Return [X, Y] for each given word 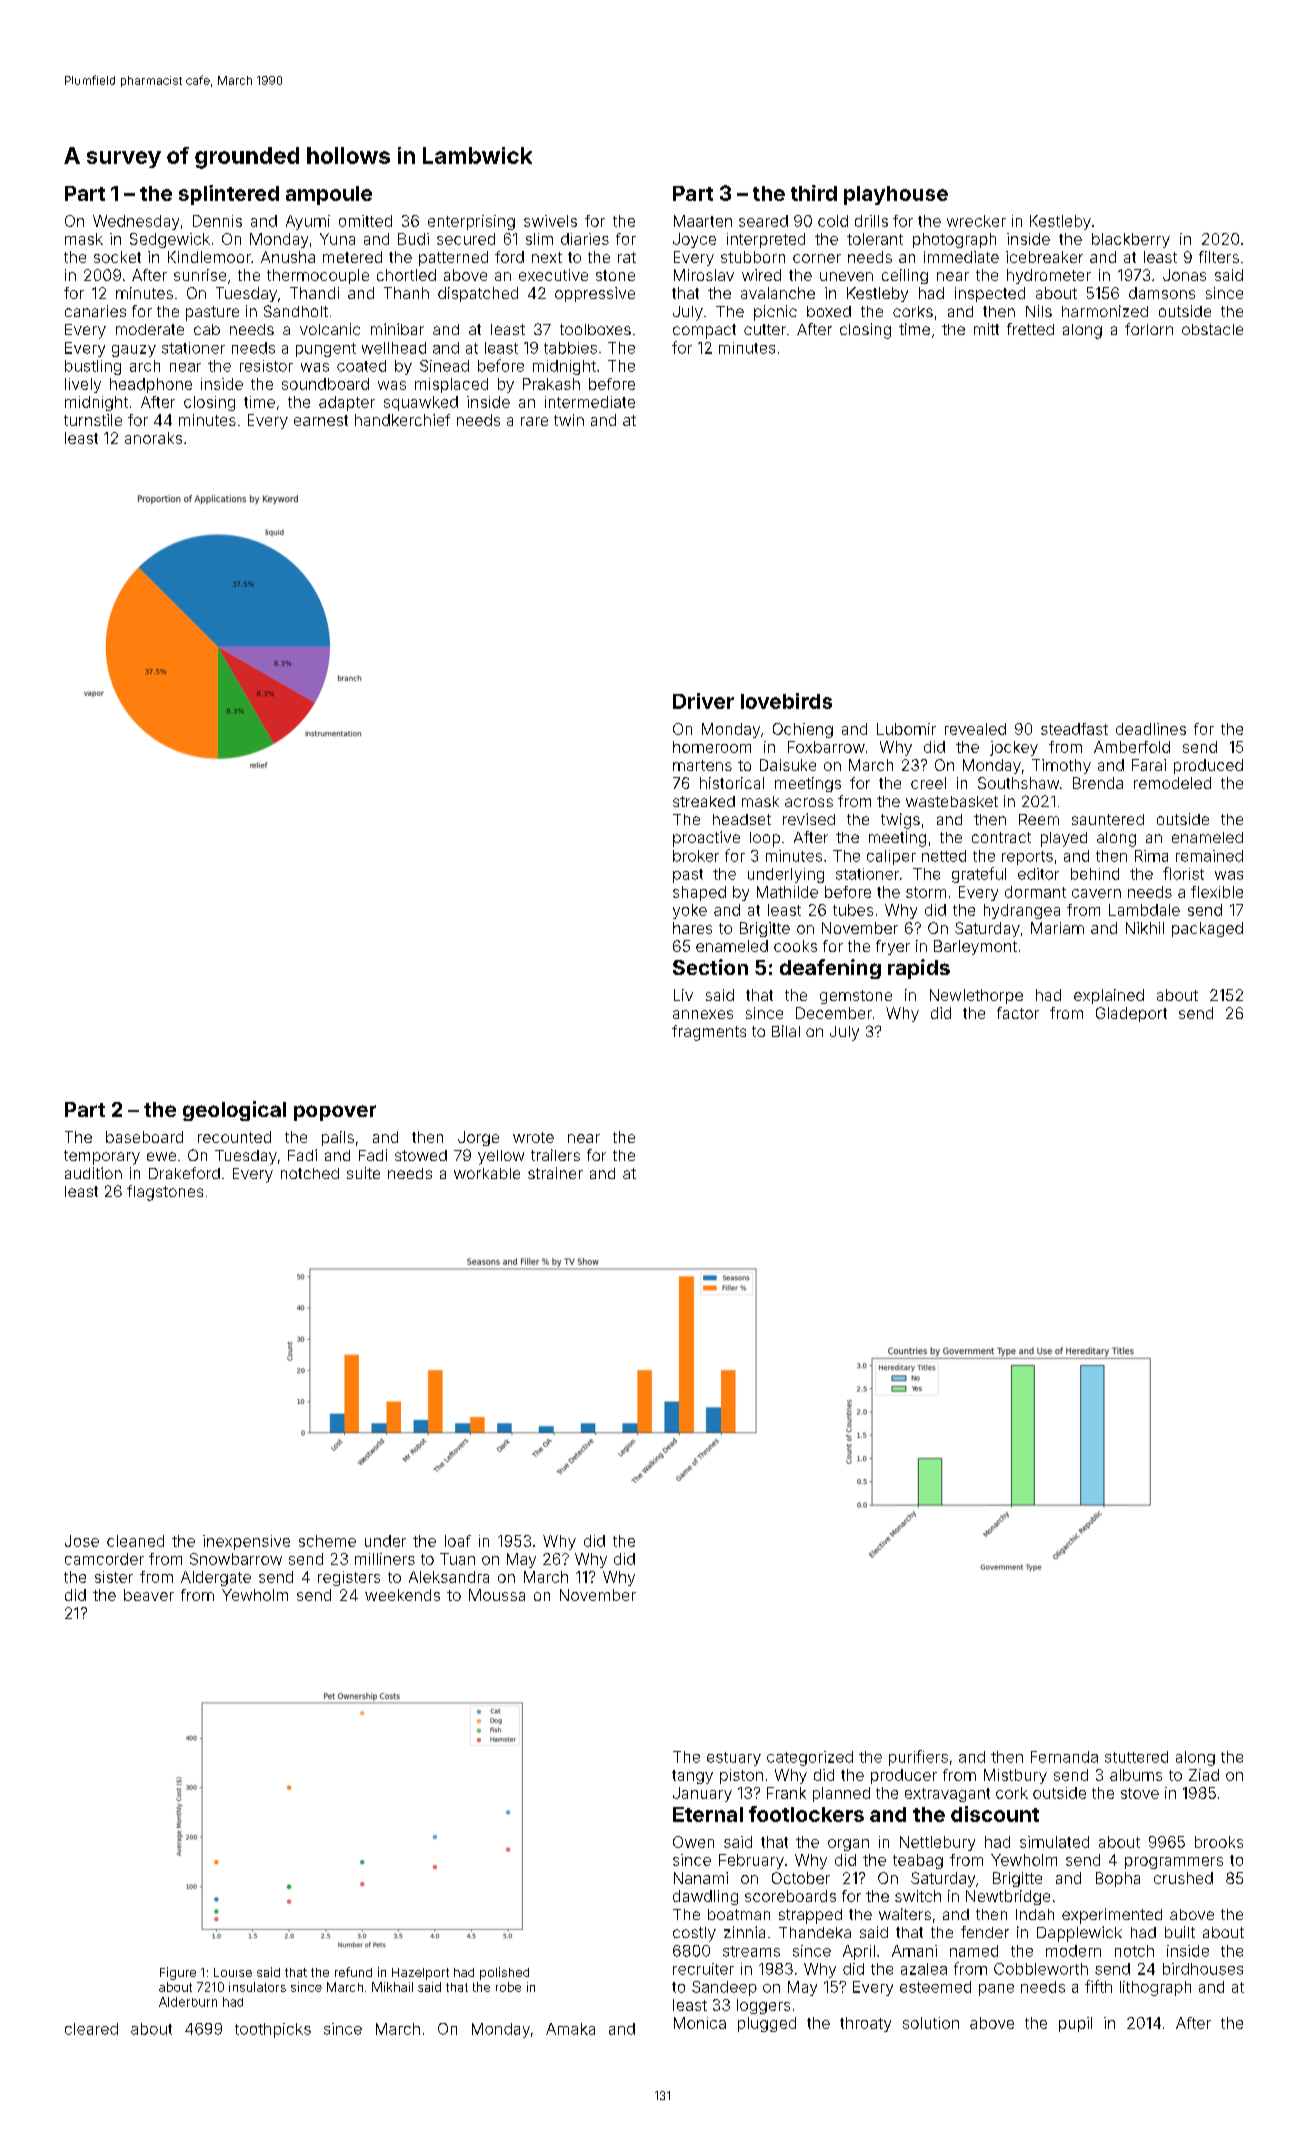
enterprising [471, 222]
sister [114, 1577]
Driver [703, 701]
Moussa [497, 1595]
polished [504, 1973]
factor [1018, 1013]
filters [1219, 257]
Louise [233, 1972]
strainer [555, 1173]
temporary [102, 1157]
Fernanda [1064, 1757]
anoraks [153, 438]
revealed [975, 729]
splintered [229, 195]
